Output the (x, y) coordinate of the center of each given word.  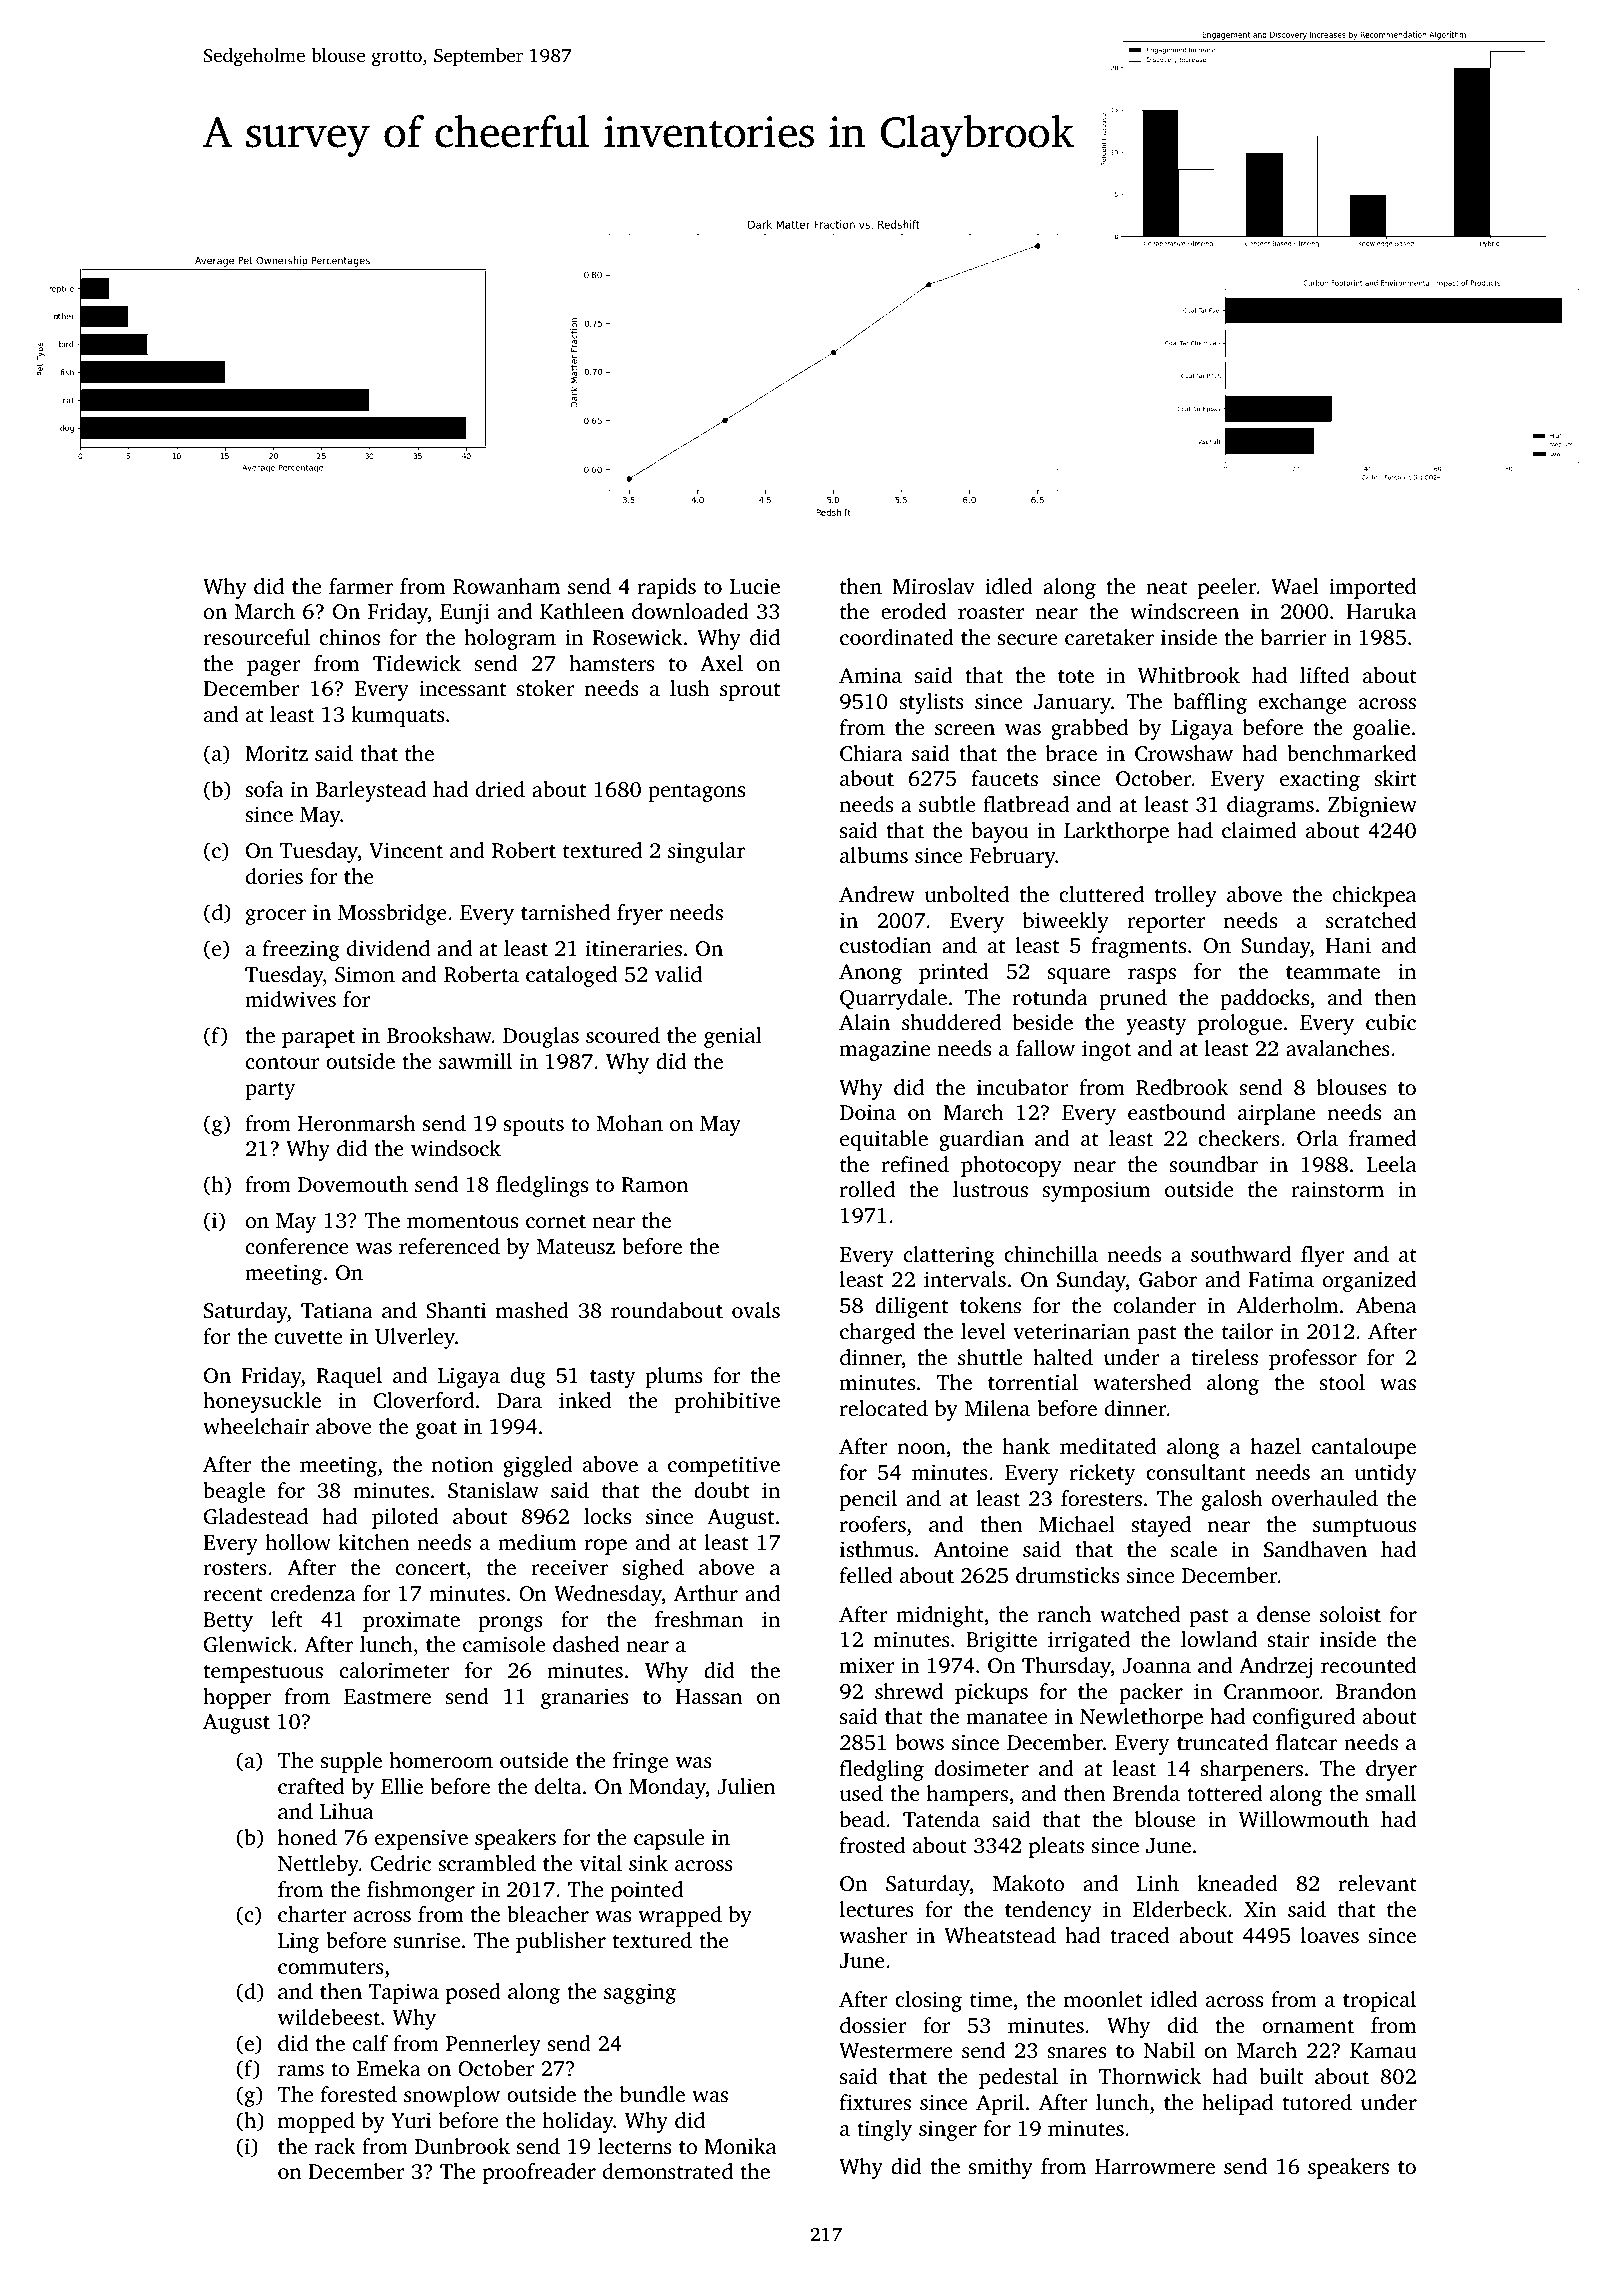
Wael (1295, 586)
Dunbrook (462, 2146)
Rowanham (506, 586)
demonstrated (668, 2171)
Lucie (755, 586)
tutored (1317, 2102)
